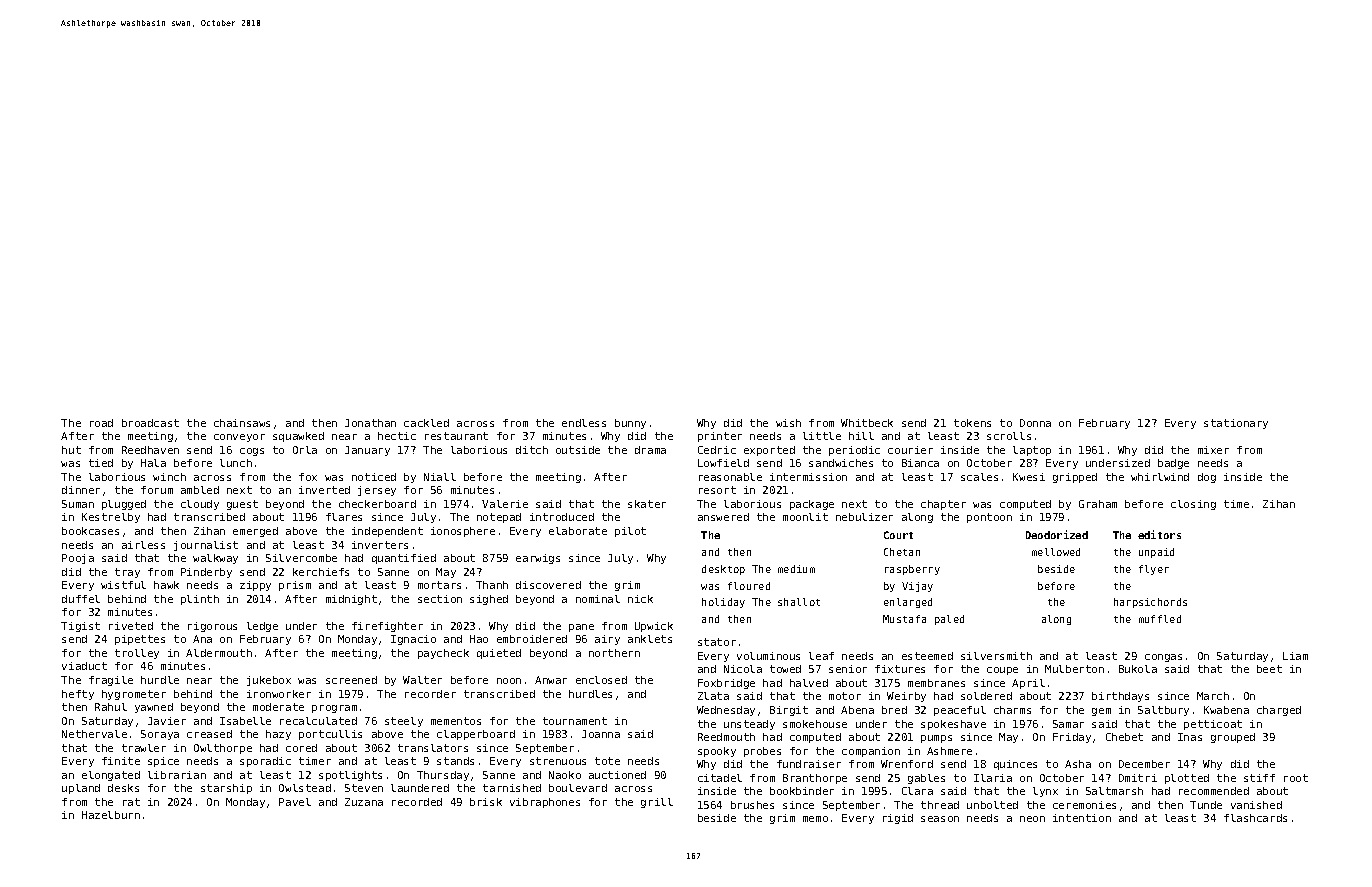 The image size is (1372, 887). I want to click on endless, so click(584, 423).
